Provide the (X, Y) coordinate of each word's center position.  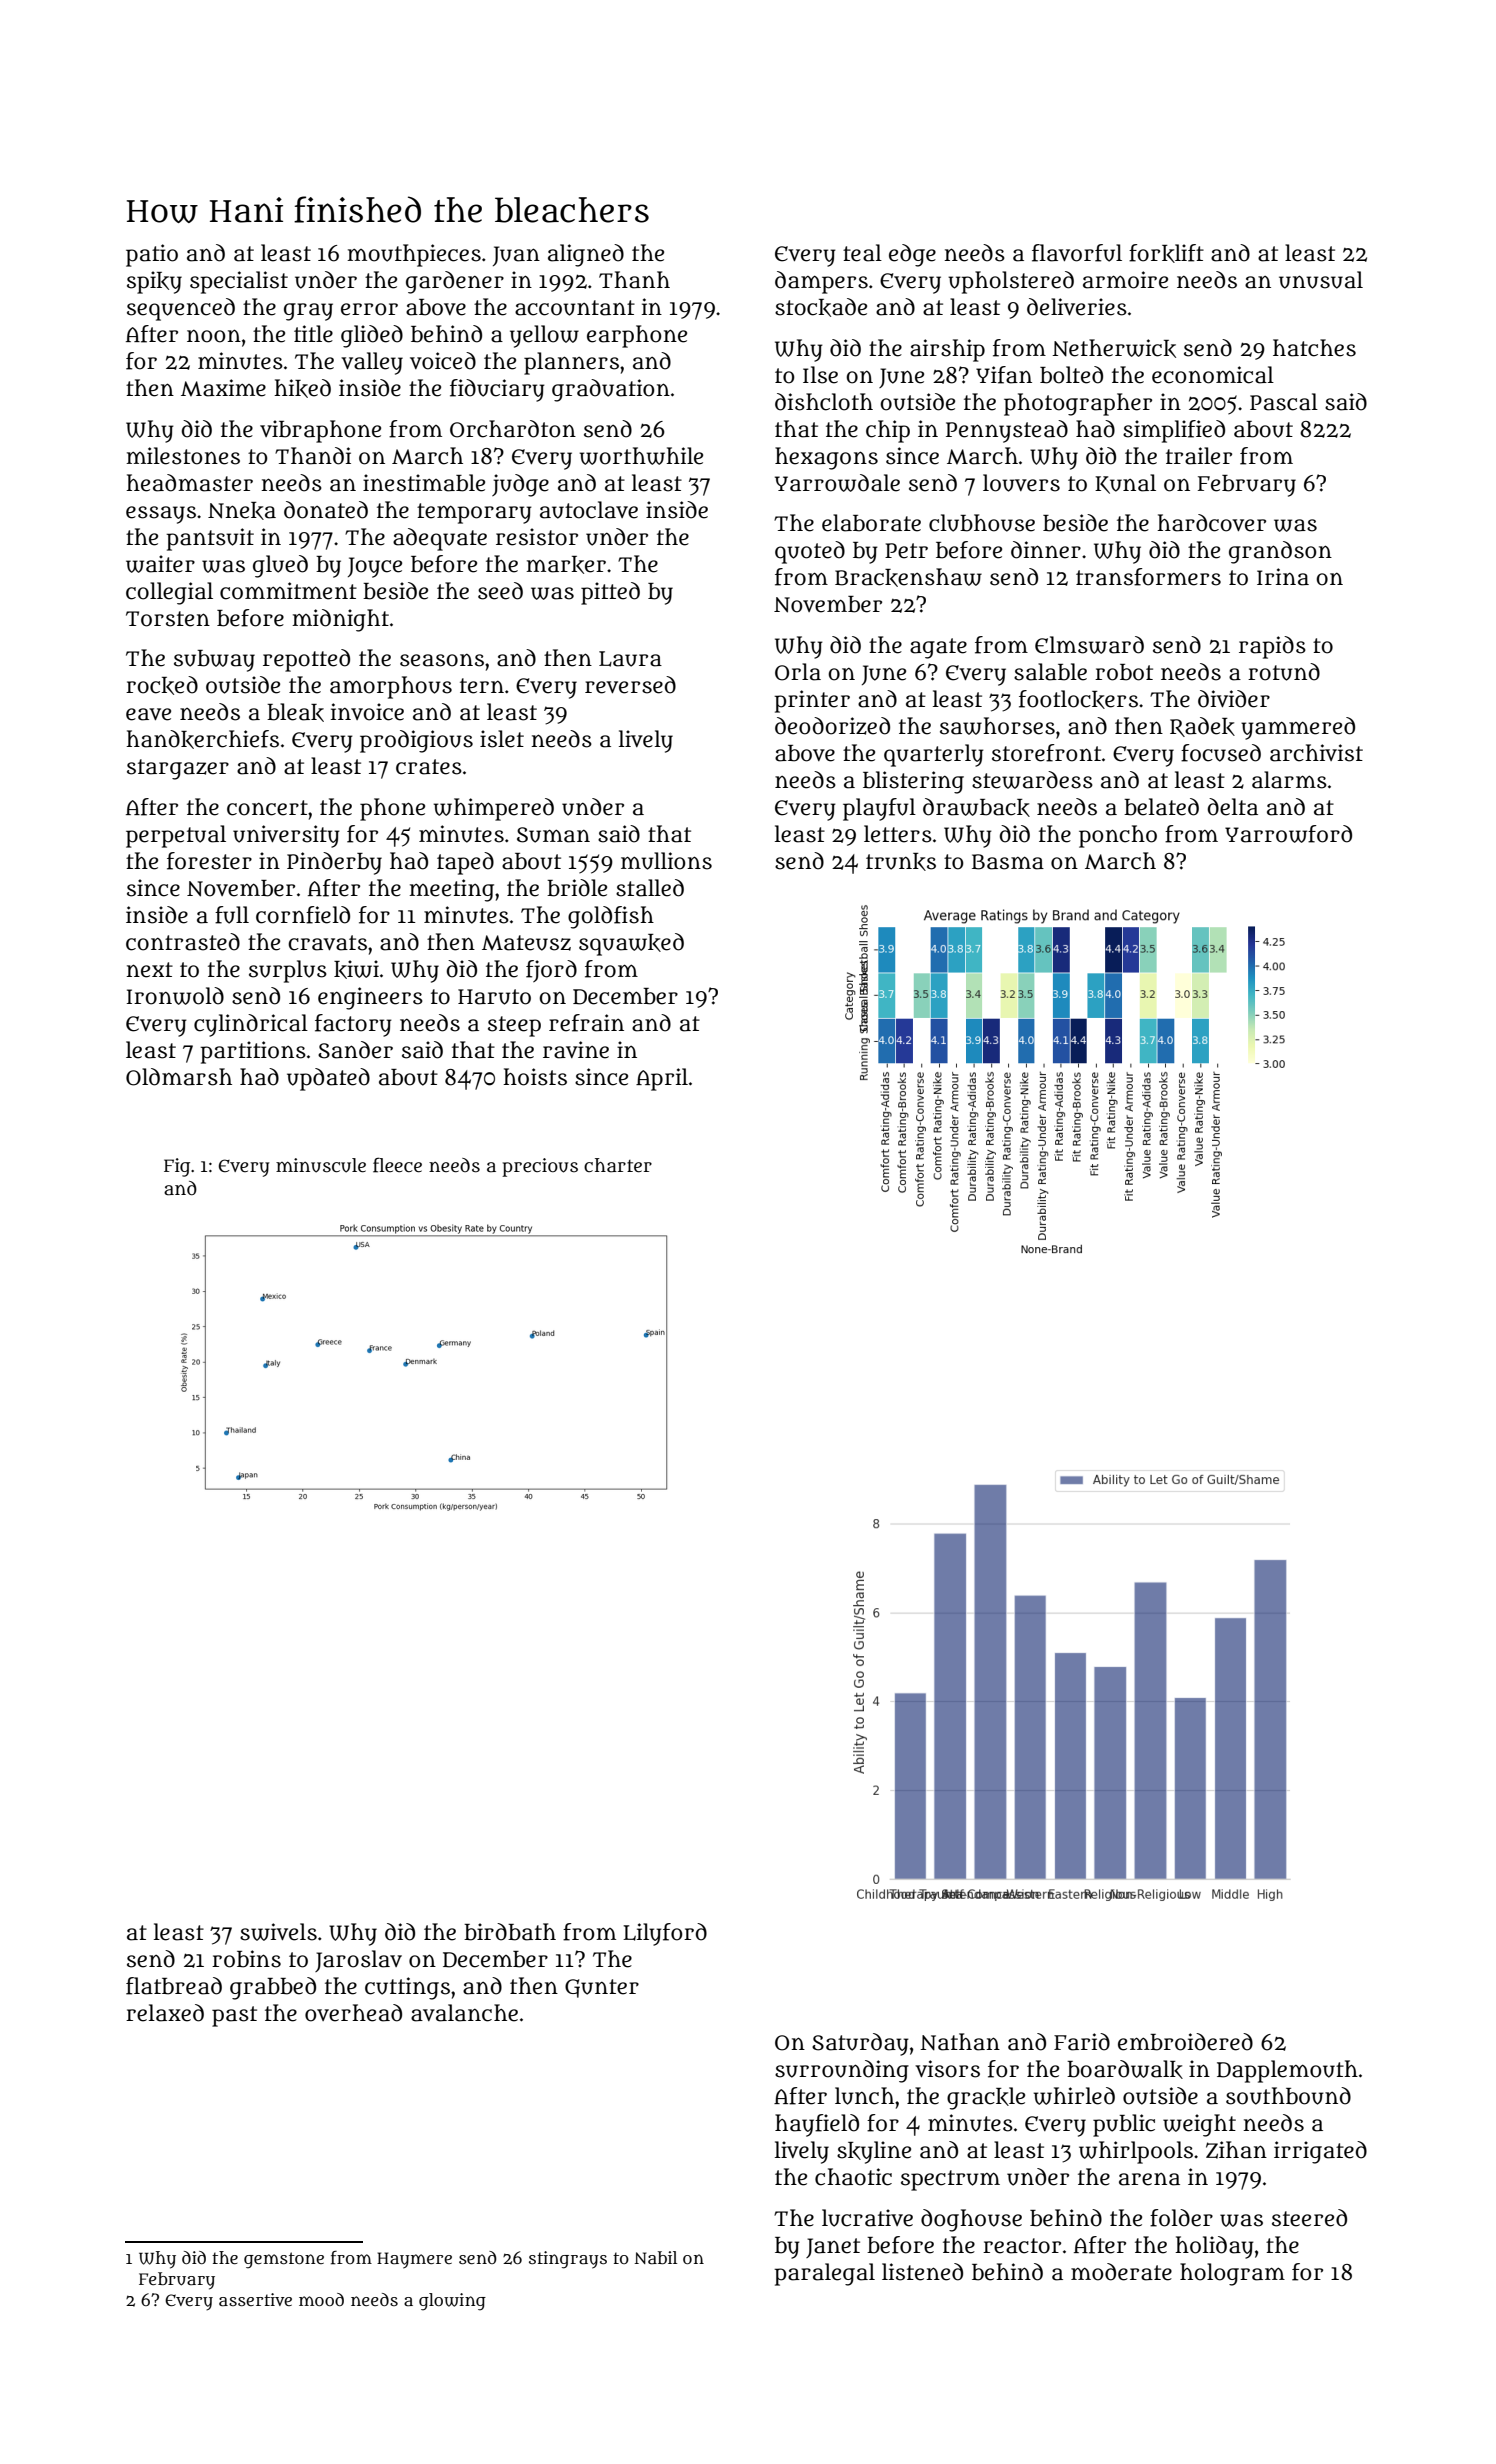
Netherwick (1114, 348)
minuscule (321, 1165)
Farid (1082, 2042)
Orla (798, 672)
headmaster (189, 483)
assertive (255, 2300)
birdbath (510, 1932)
